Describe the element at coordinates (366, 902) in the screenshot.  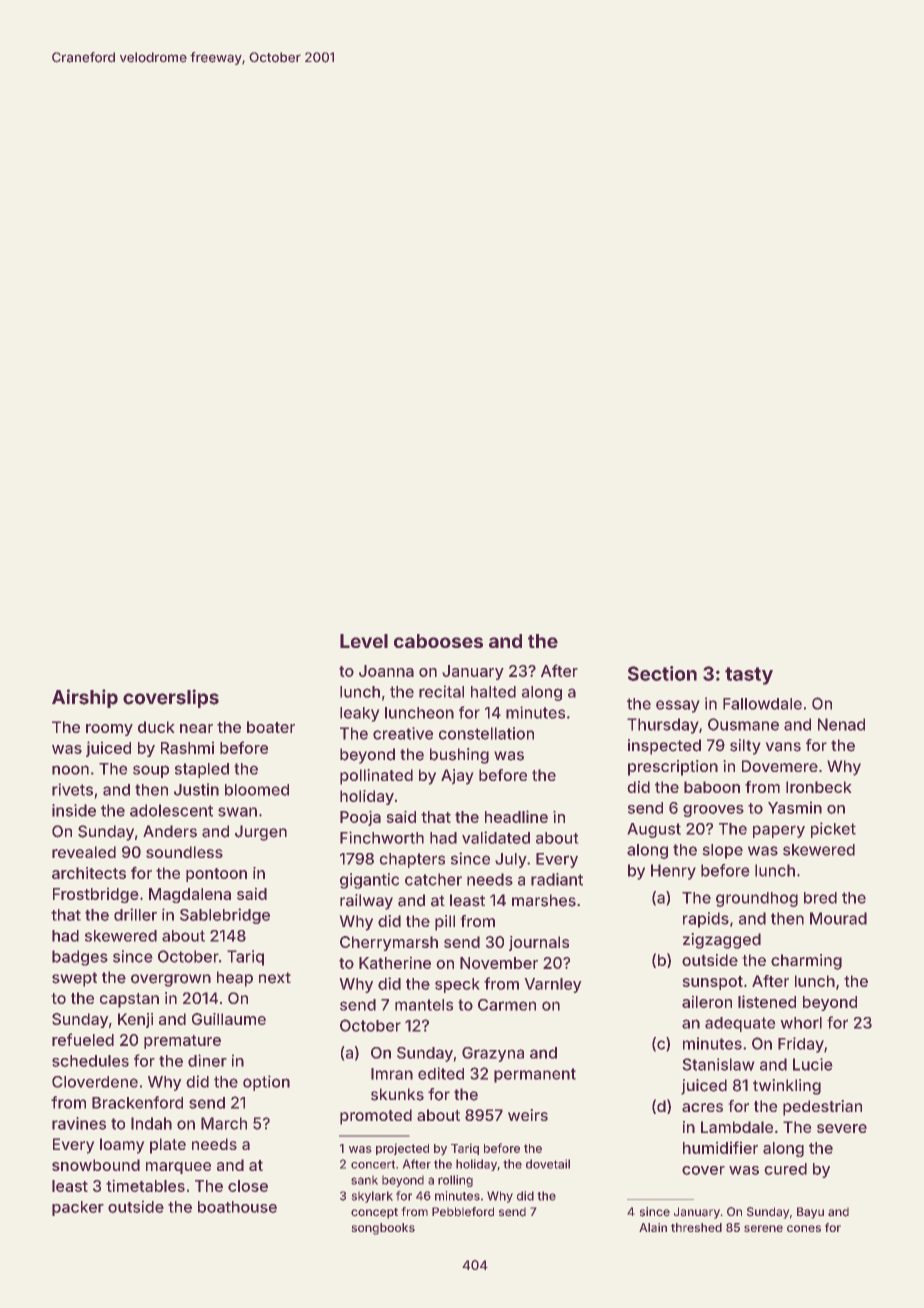
I see `railway` at that location.
